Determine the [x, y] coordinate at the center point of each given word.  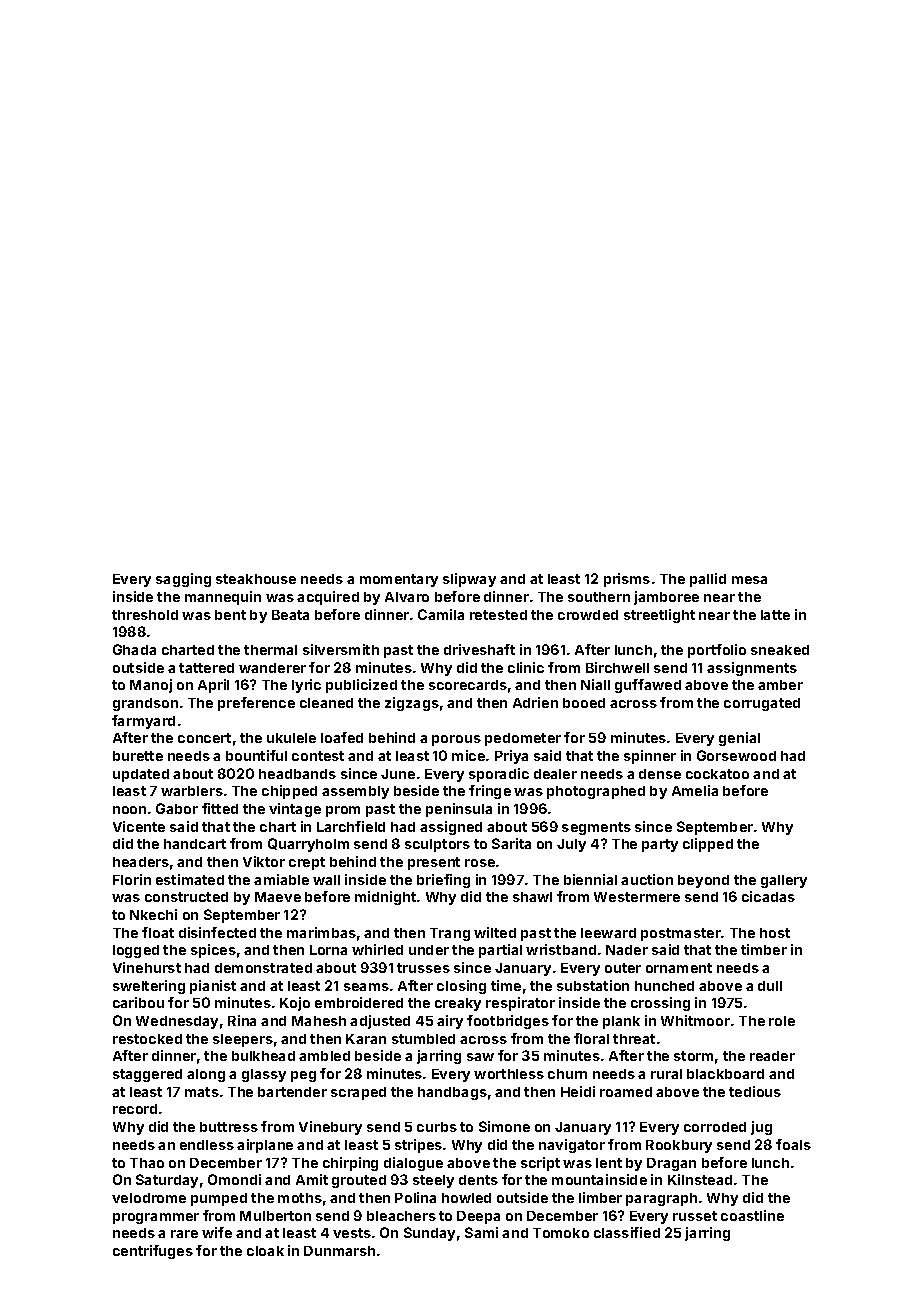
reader [772, 1056]
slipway [469, 580]
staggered [147, 1075]
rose [480, 863]
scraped [358, 1093]
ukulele [291, 738]
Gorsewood [736, 755]
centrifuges [153, 1252]
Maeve [278, 897]
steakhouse [256, 579]
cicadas [768, 896]
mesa [749, 580]
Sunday [429, 1234]
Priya [511, 757]
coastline [752, 1215]
